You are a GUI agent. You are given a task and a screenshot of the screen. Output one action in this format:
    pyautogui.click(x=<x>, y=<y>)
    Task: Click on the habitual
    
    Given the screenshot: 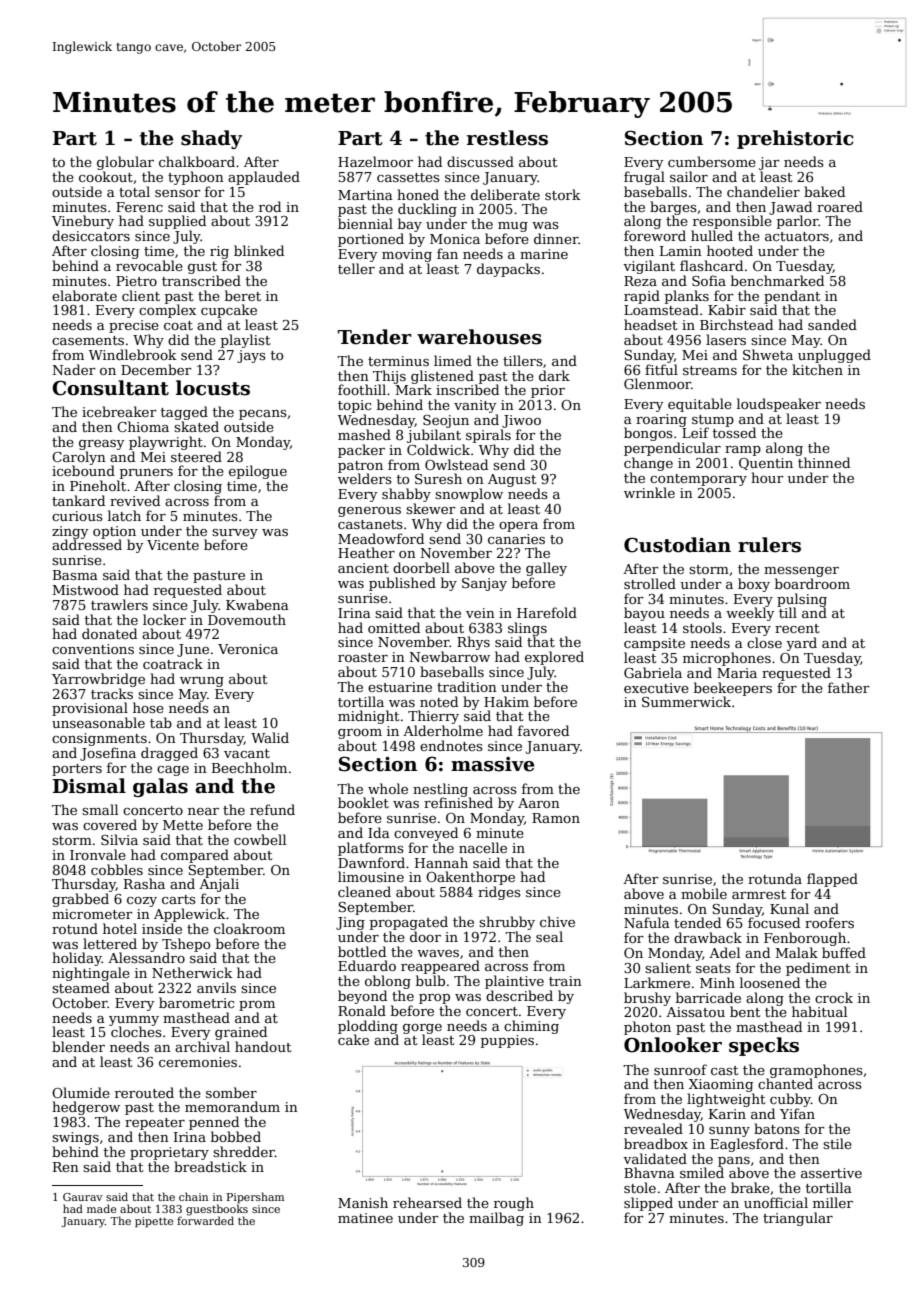 What is the action you would take?
    pyautogui.click(x=819, y=1011)
